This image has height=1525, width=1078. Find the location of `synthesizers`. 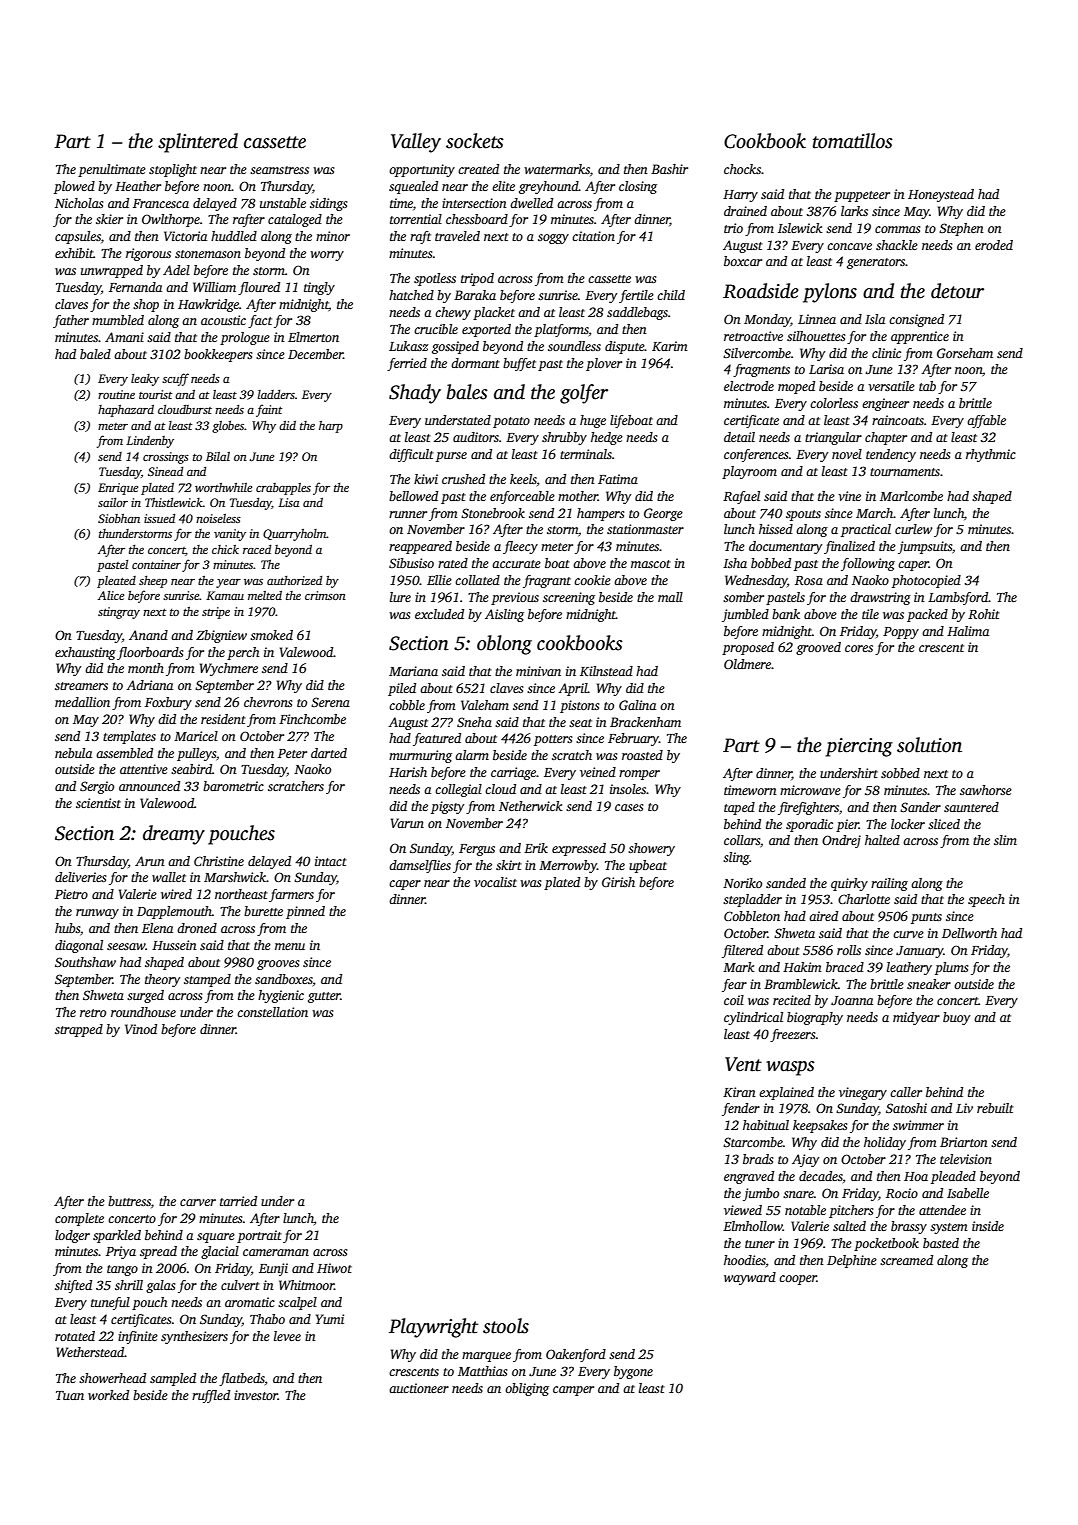

synthesizers is located at coordinates (194, 1337).
